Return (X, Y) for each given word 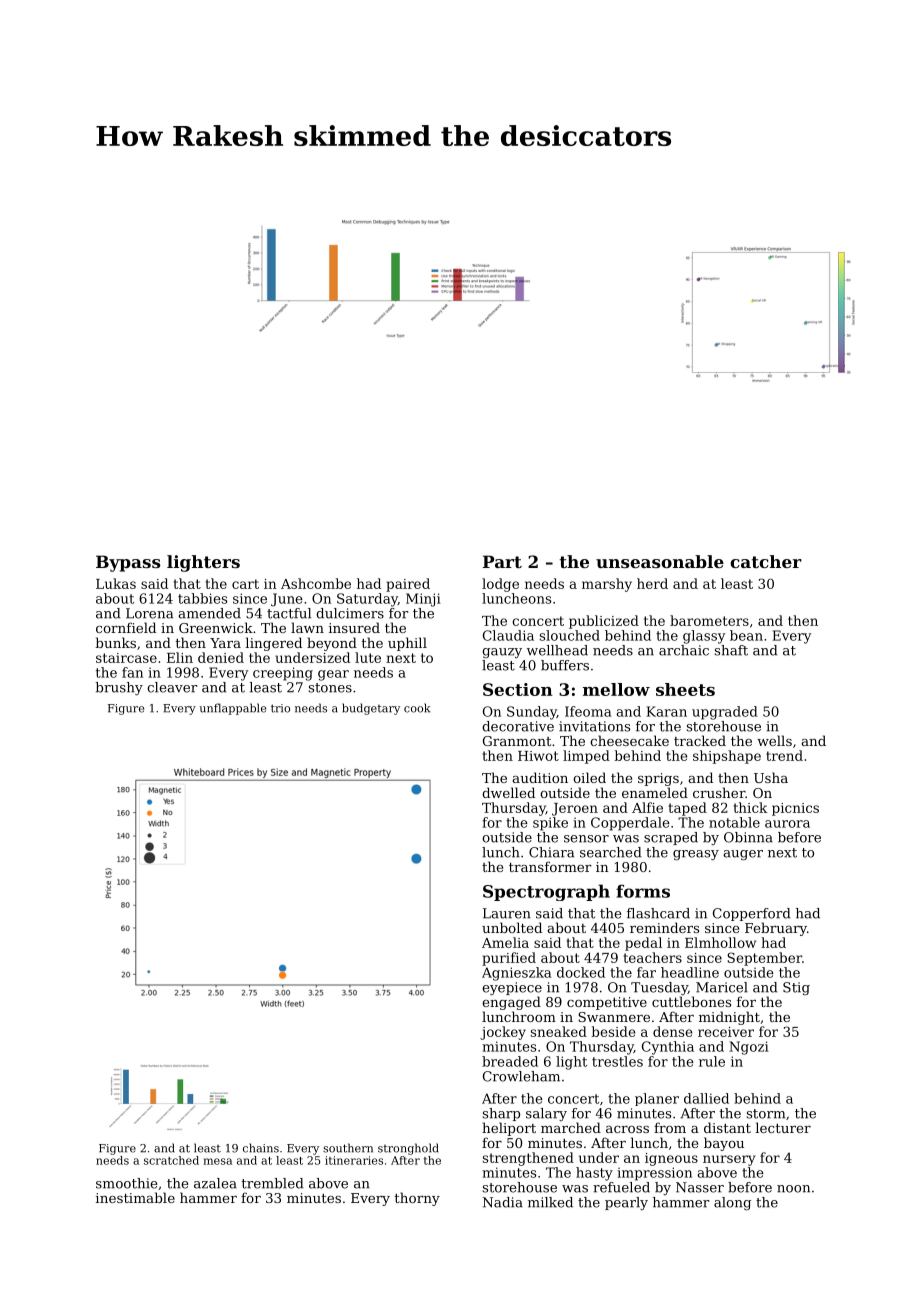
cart (245, 584)
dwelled (508, 792)
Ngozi (749, 1048)
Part (502, 561)
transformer (550, 866)
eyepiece (512, 988)
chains (261, 1148)
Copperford (751, 914)
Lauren (507, 913)
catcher (766, 561)
